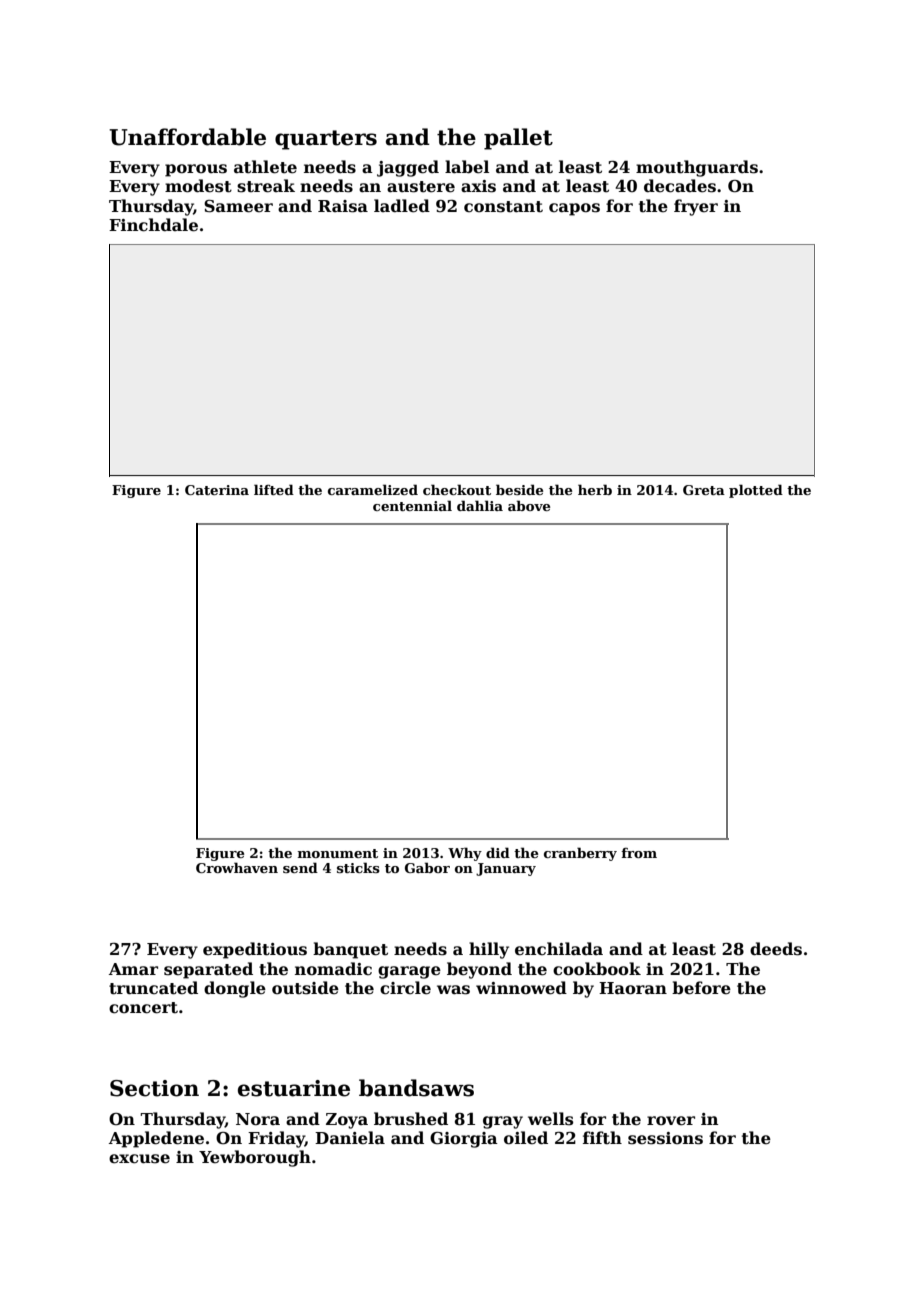  Describe the element at coordinates (274, 489) in the page. I see `lifted` at that location.
